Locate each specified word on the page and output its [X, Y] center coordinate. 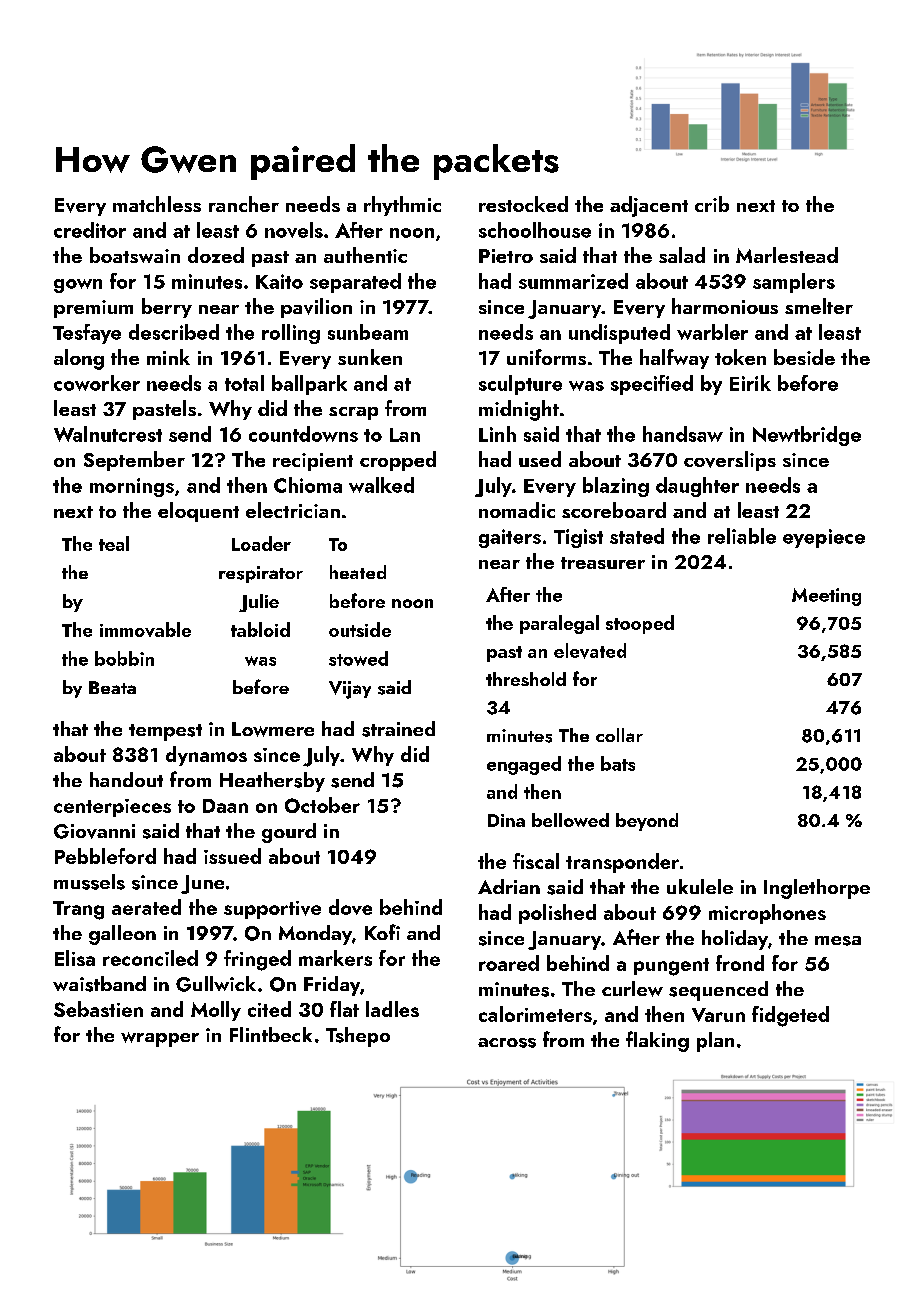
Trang [78, 910]
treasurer [603, 563]
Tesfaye [87, 334]
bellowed [570, 820]
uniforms [546, 357]
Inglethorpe [817, 889]
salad [682, 255]
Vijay [350, 690]
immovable [145, 629]
